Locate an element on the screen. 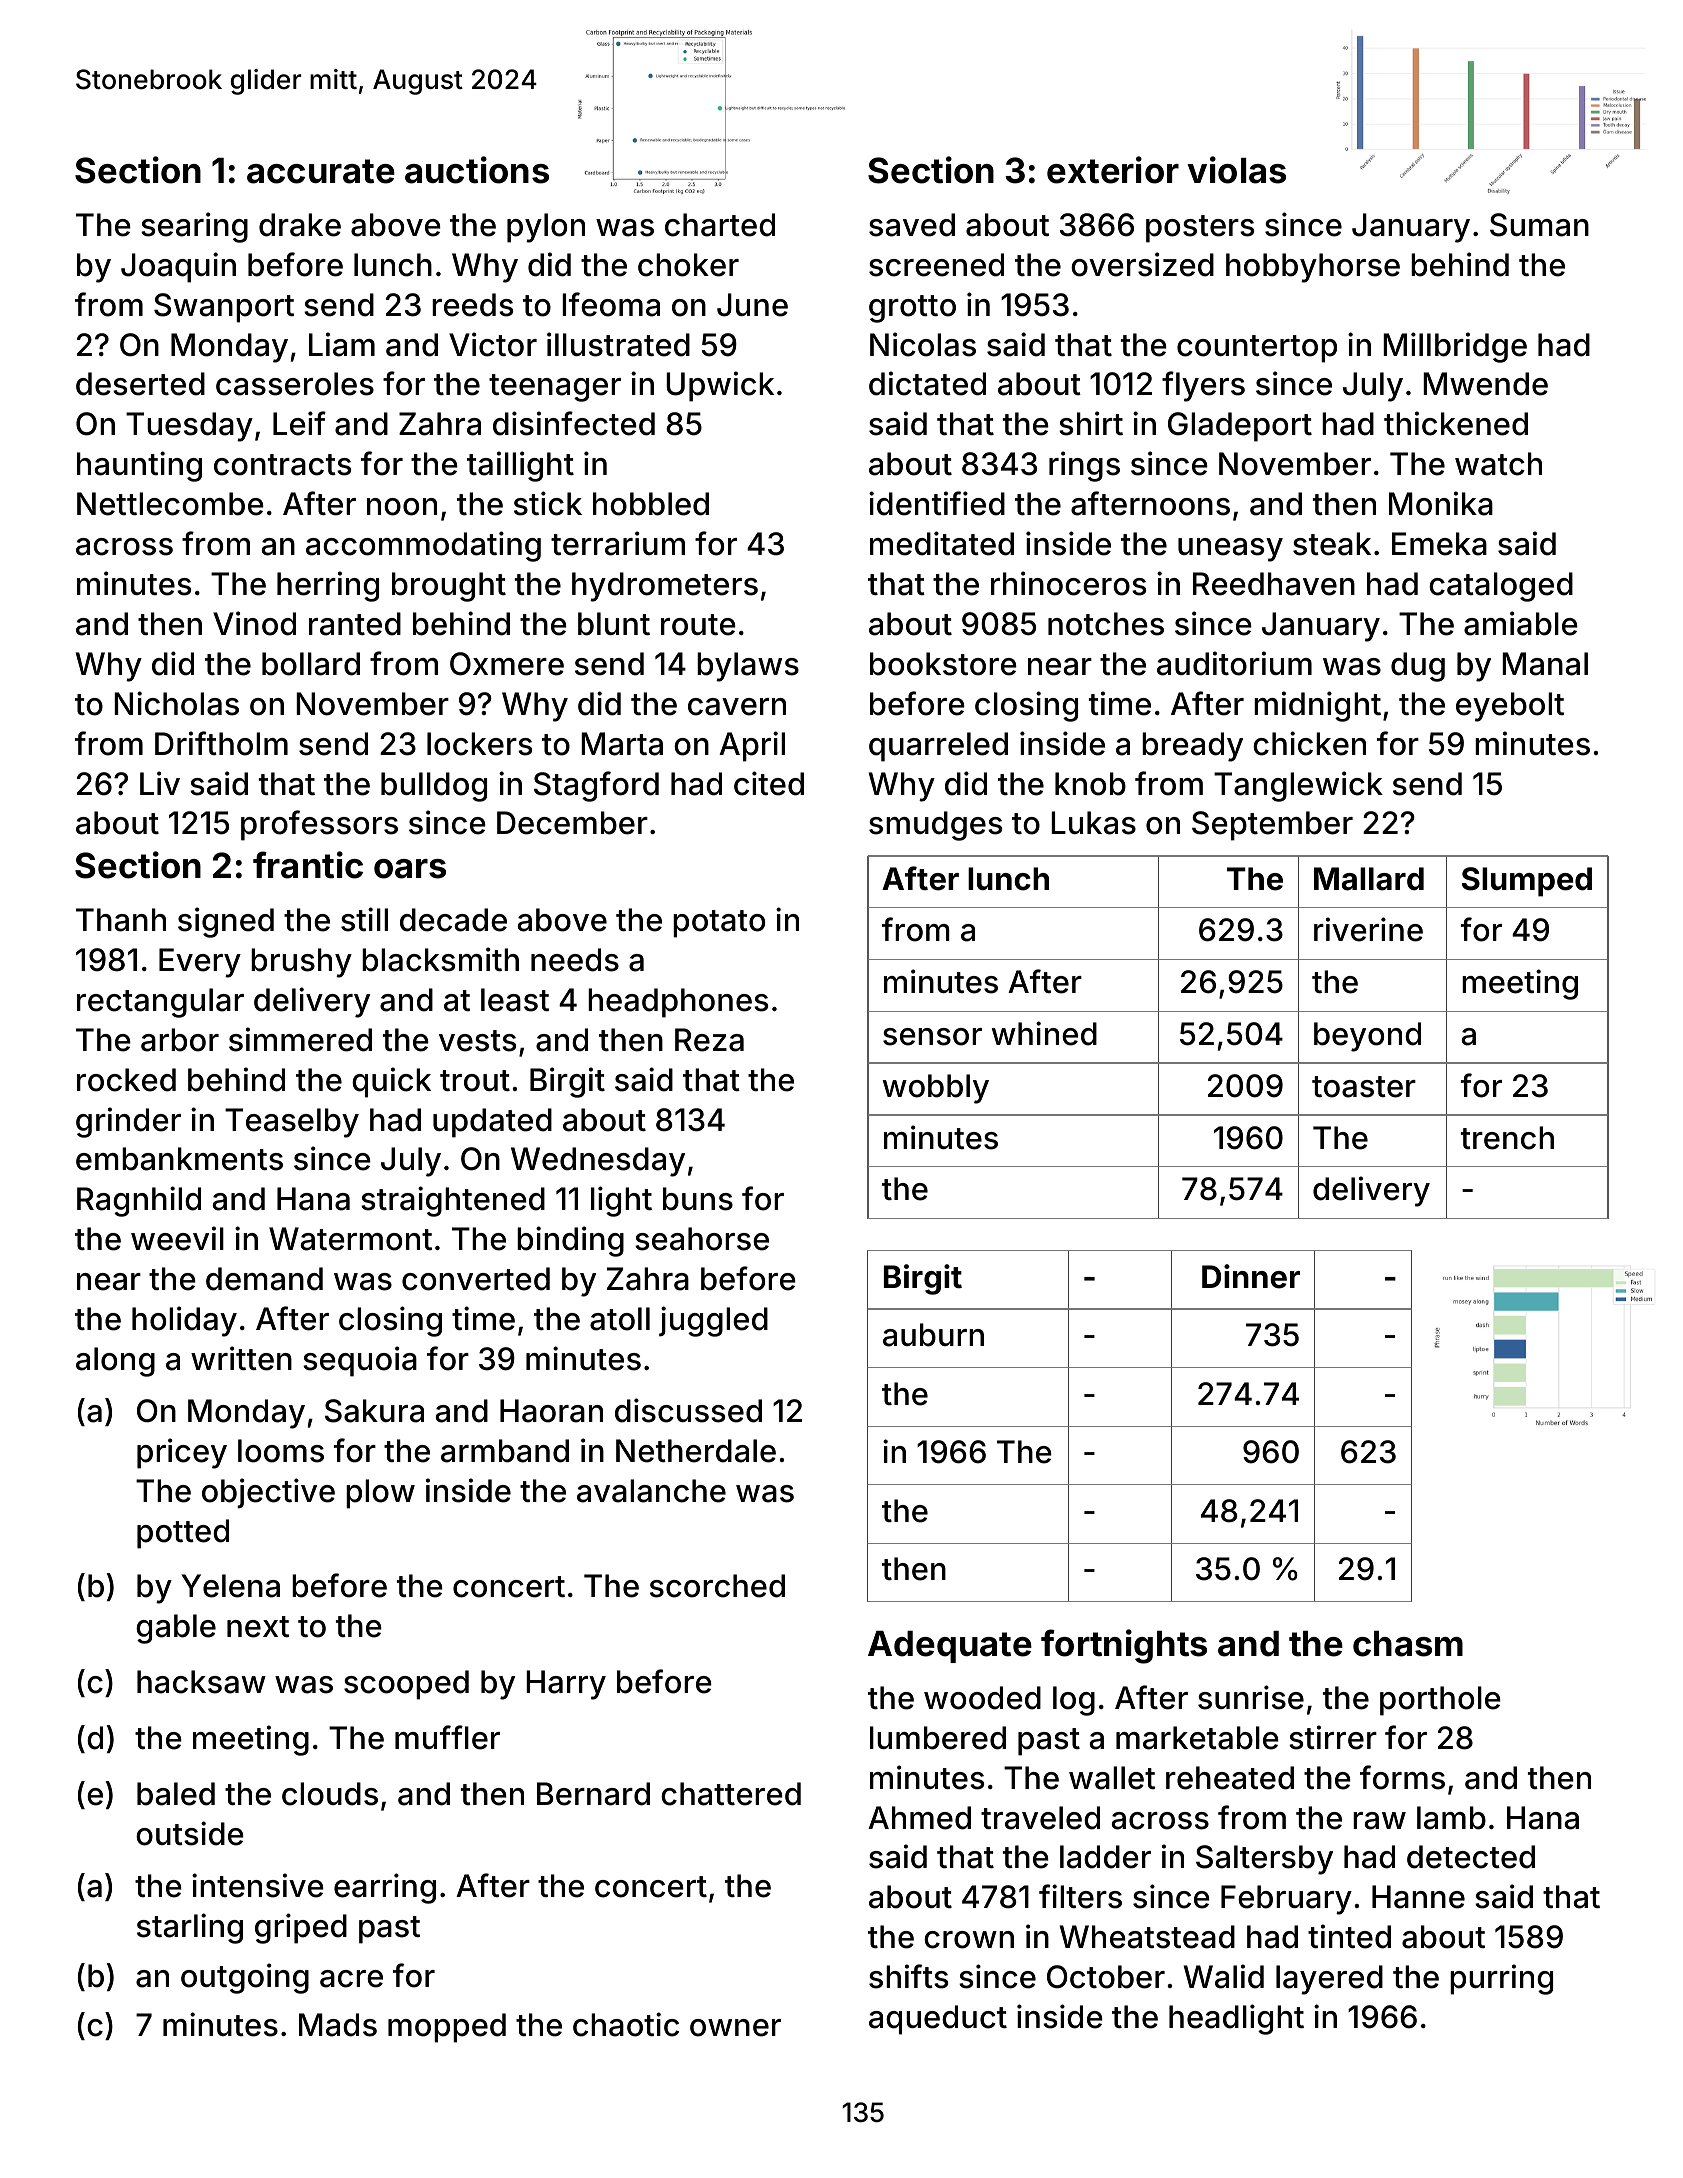  chasm is located at coordinates (1408, 1644).
